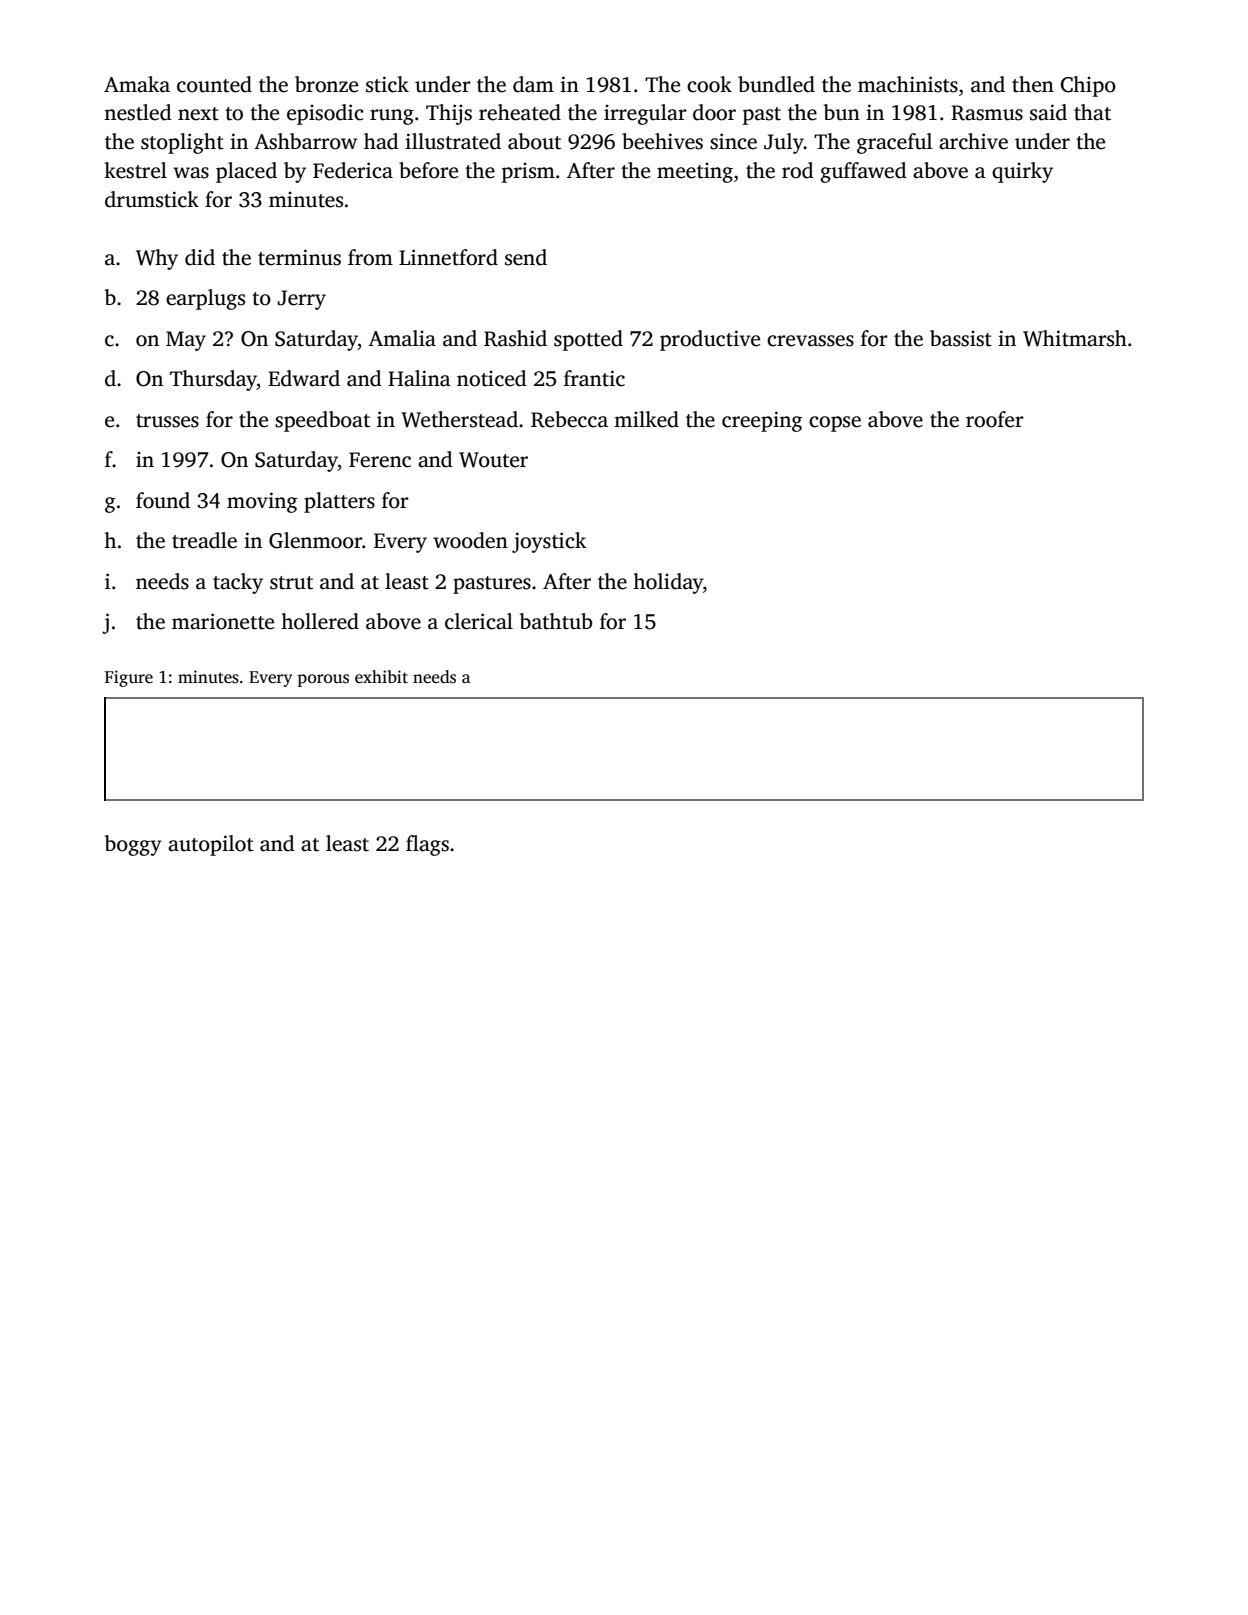 This page has width=1248, height=1615. Describe the element at coordinates (908, 84) in the page. I see `machinists` at that location.
